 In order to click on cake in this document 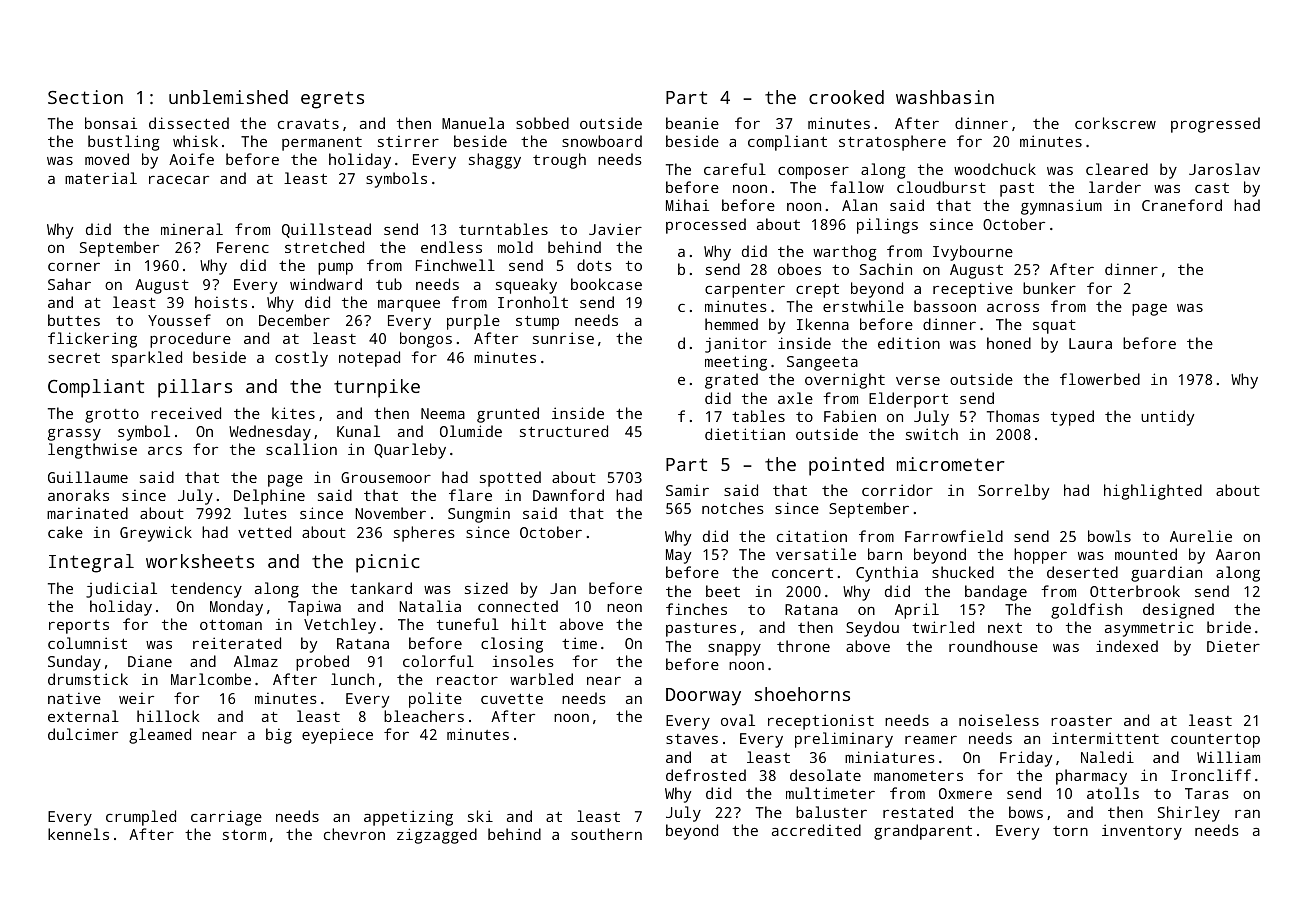, I will do `click(65, 532)`.
